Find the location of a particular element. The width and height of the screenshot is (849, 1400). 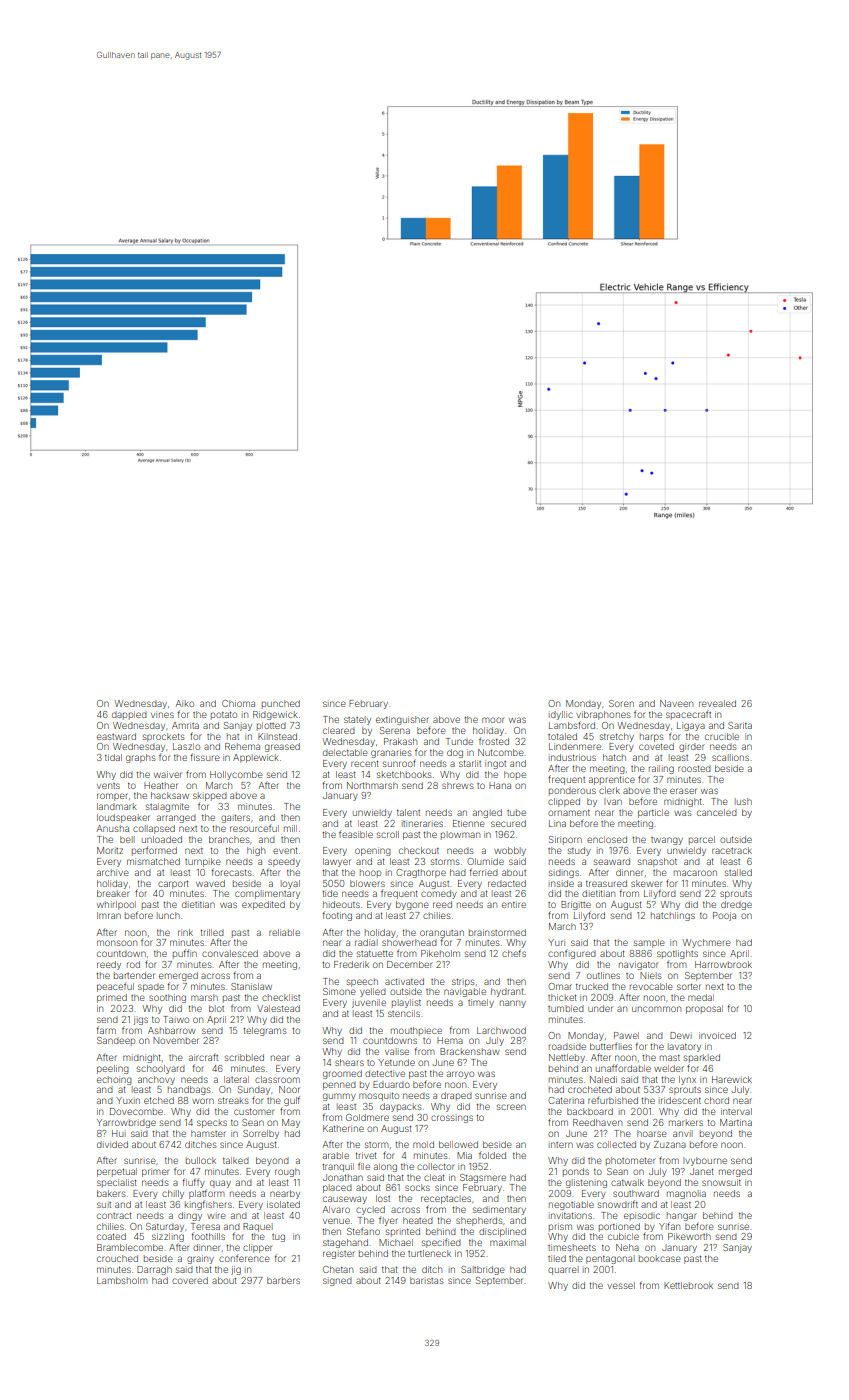

mismatched is located at coordinates (153, 861).
